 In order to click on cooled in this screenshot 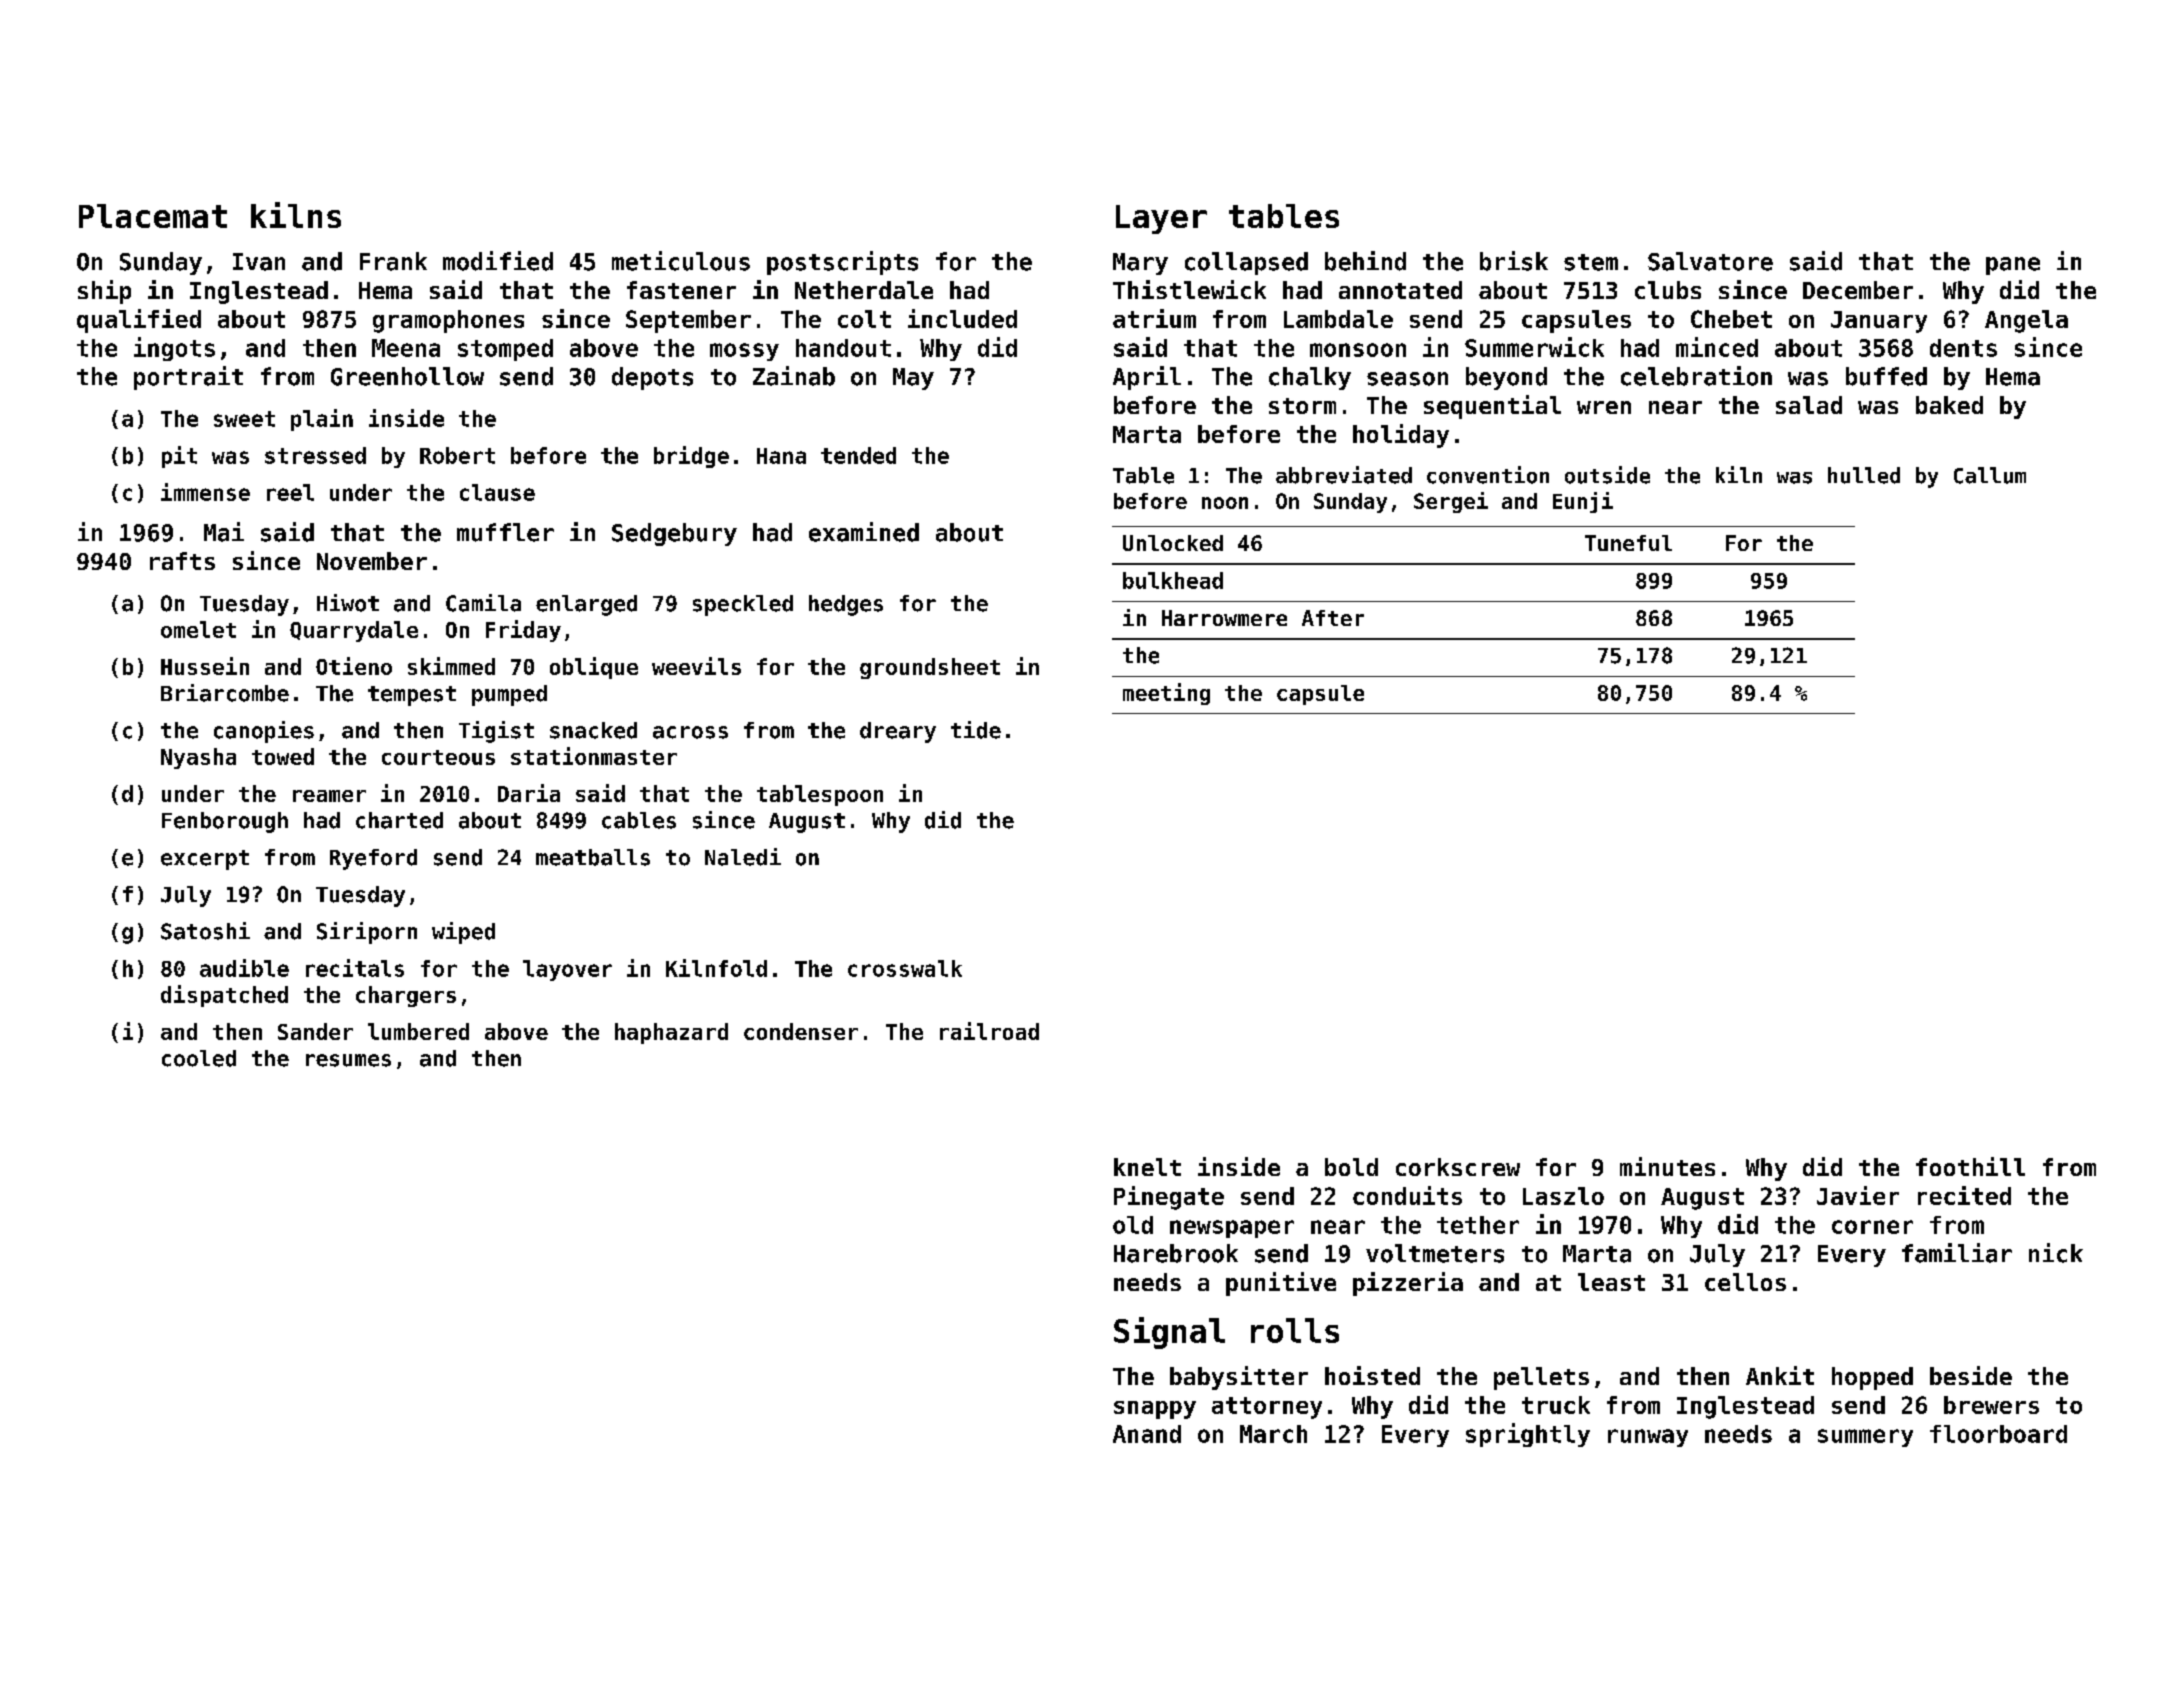, I will do `click(199, 1058)`.
